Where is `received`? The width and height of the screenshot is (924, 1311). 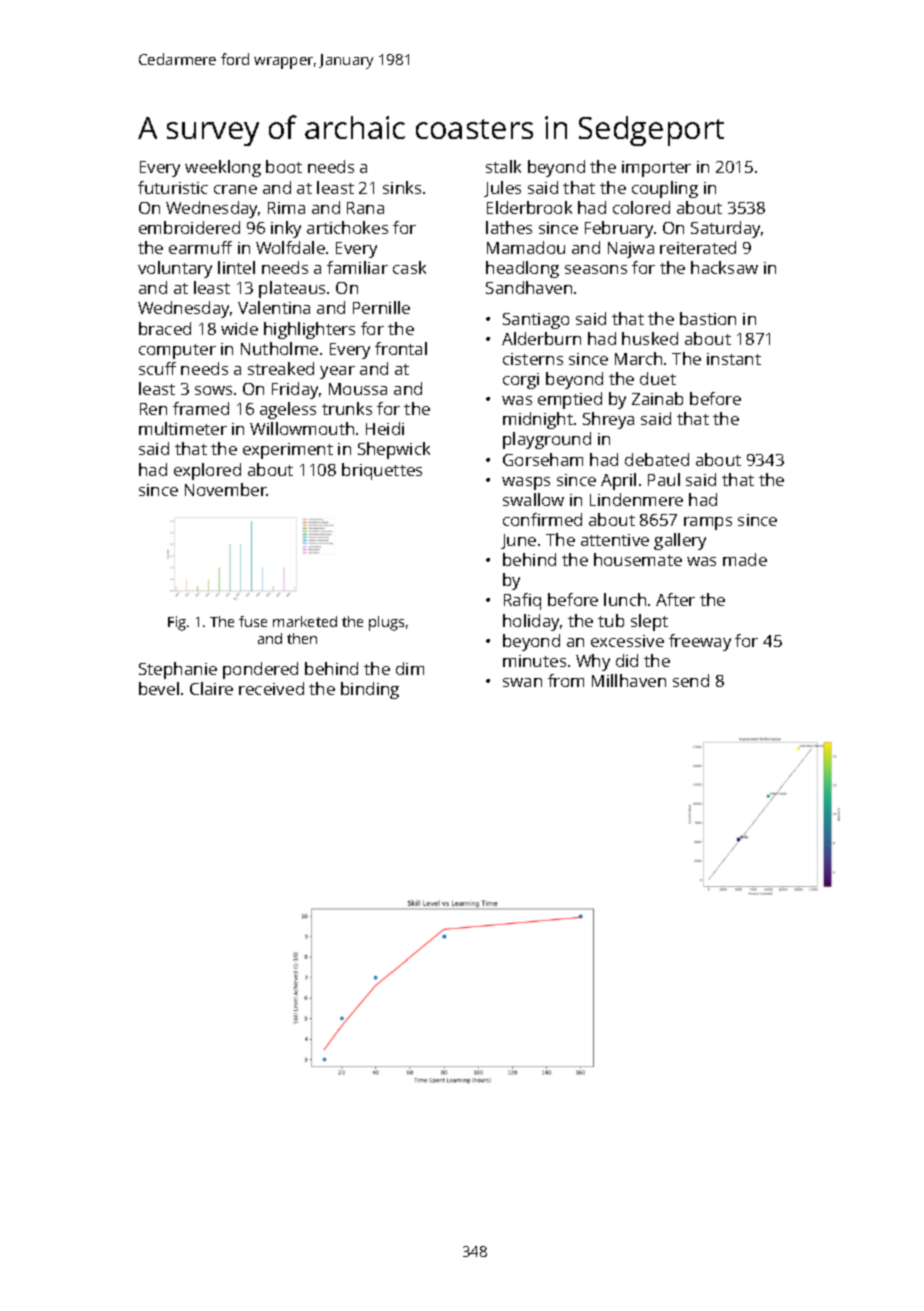 received is located at coordinates (271, 688).
